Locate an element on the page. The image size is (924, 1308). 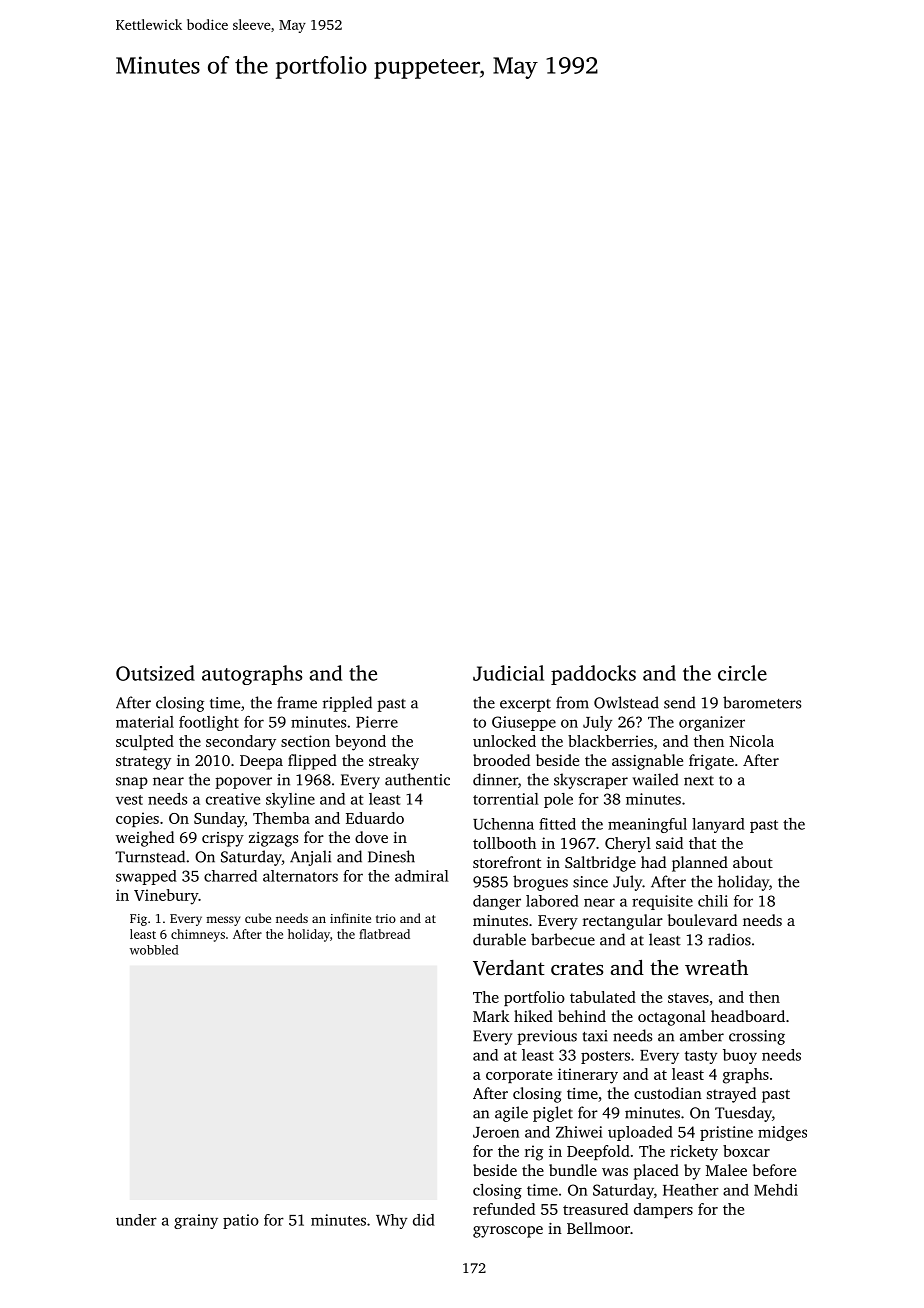
barometers is located at coordinates (762, 702).
